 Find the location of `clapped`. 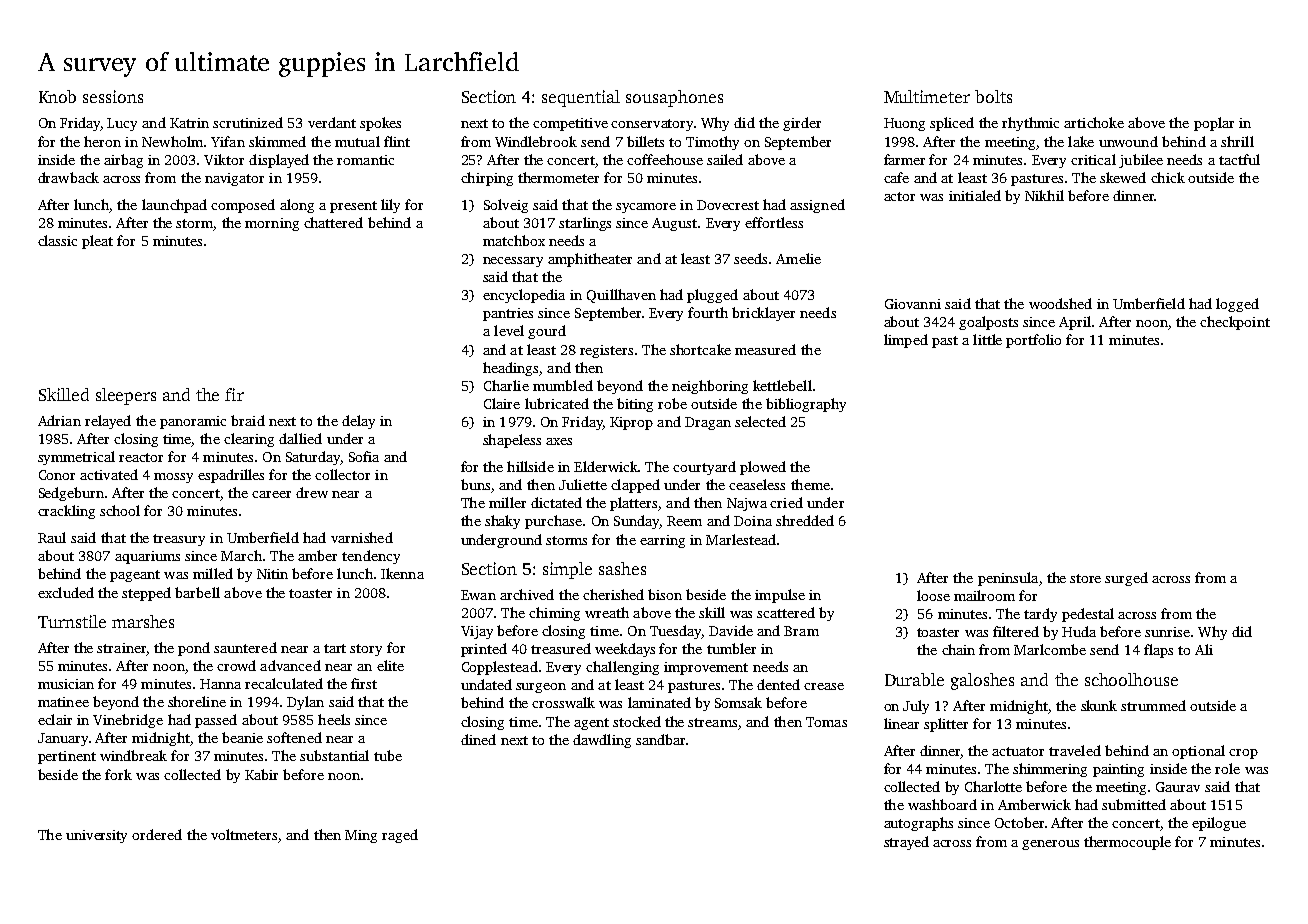

clapped is located at coordinates (635, 486).
